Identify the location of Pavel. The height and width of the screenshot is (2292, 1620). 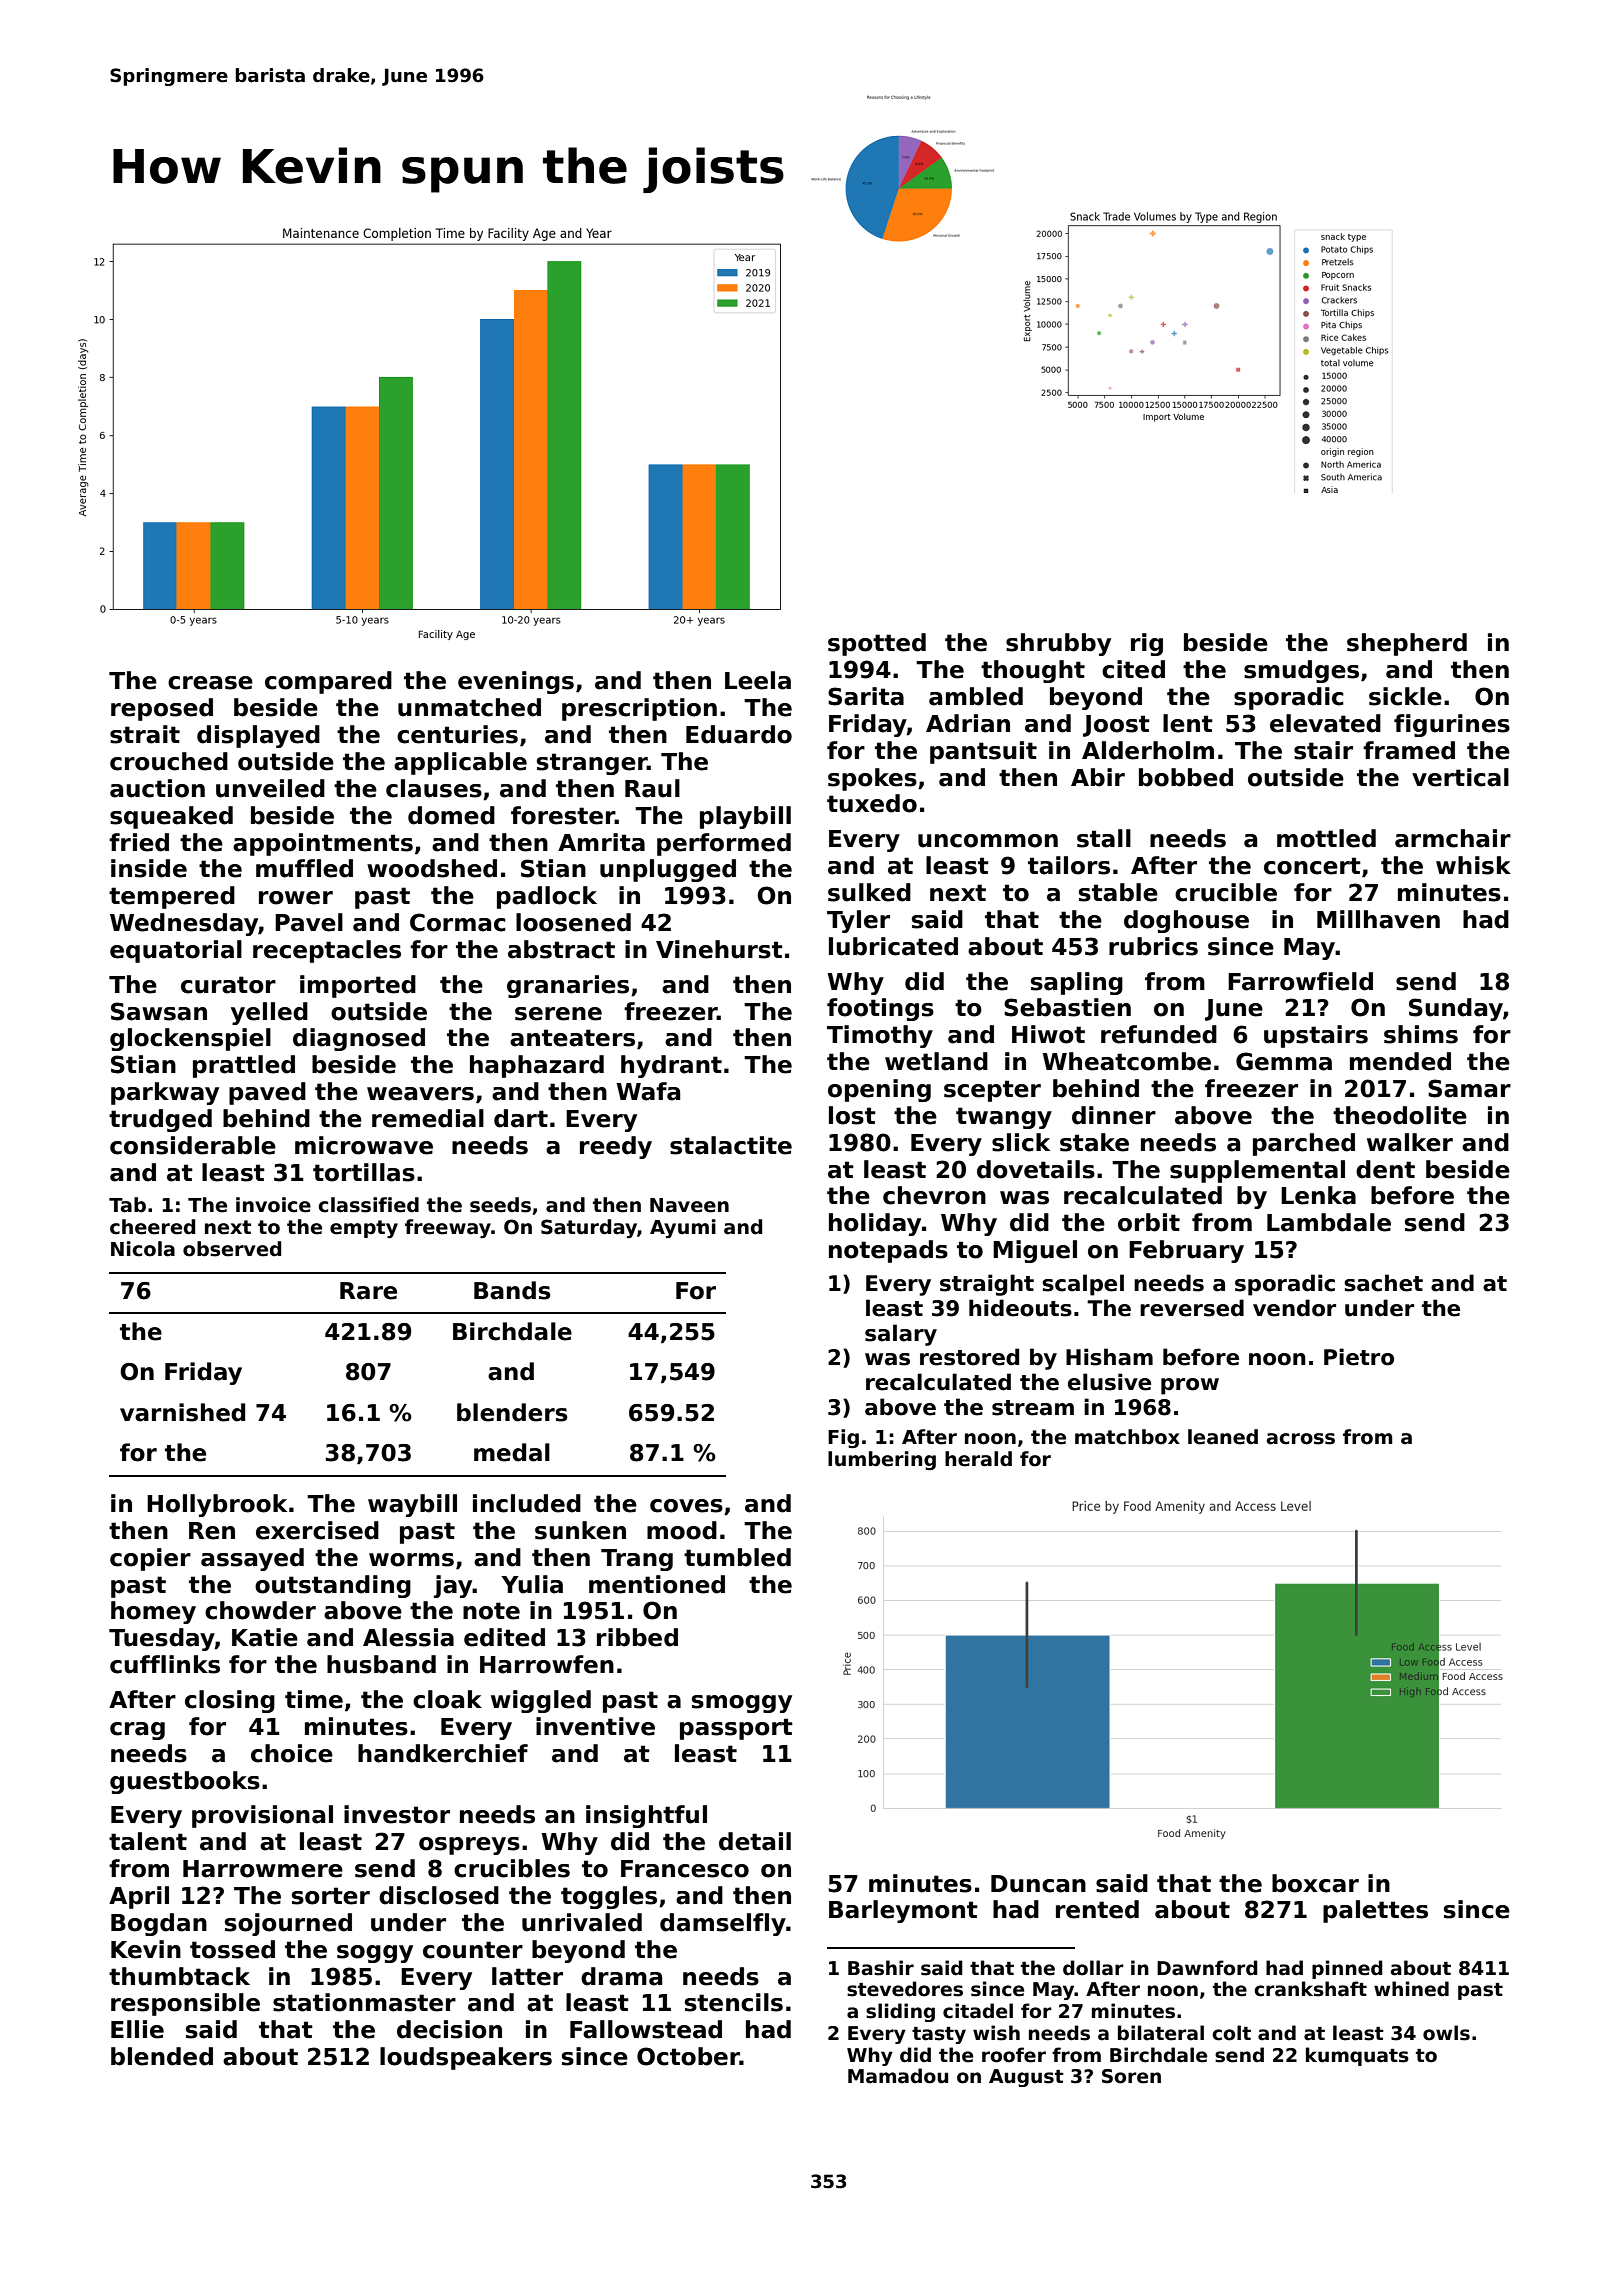
(309, 922).
